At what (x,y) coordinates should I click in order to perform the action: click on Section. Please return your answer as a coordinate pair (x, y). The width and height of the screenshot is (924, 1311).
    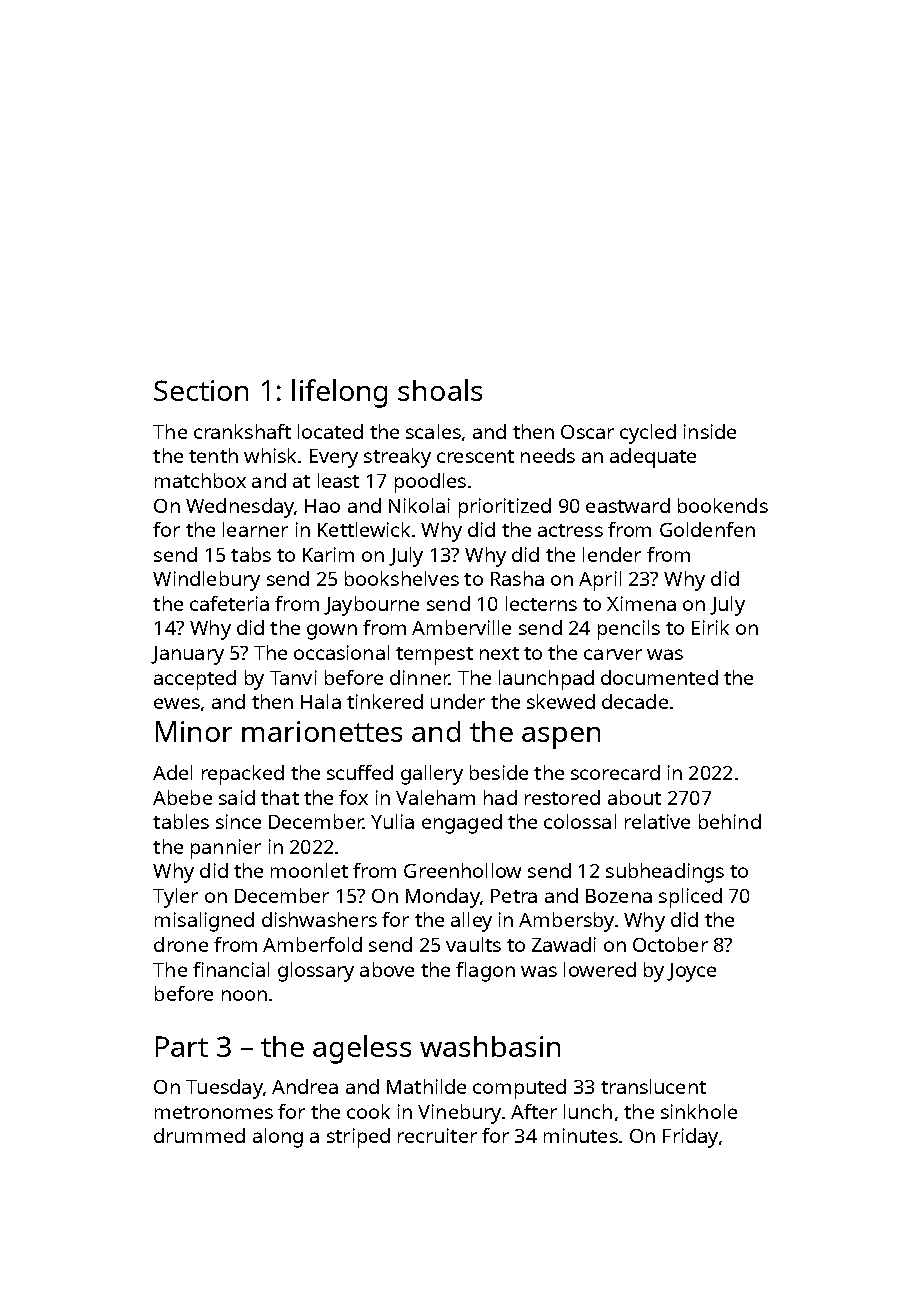
    Looking at the image, I should click on (201, 390).
